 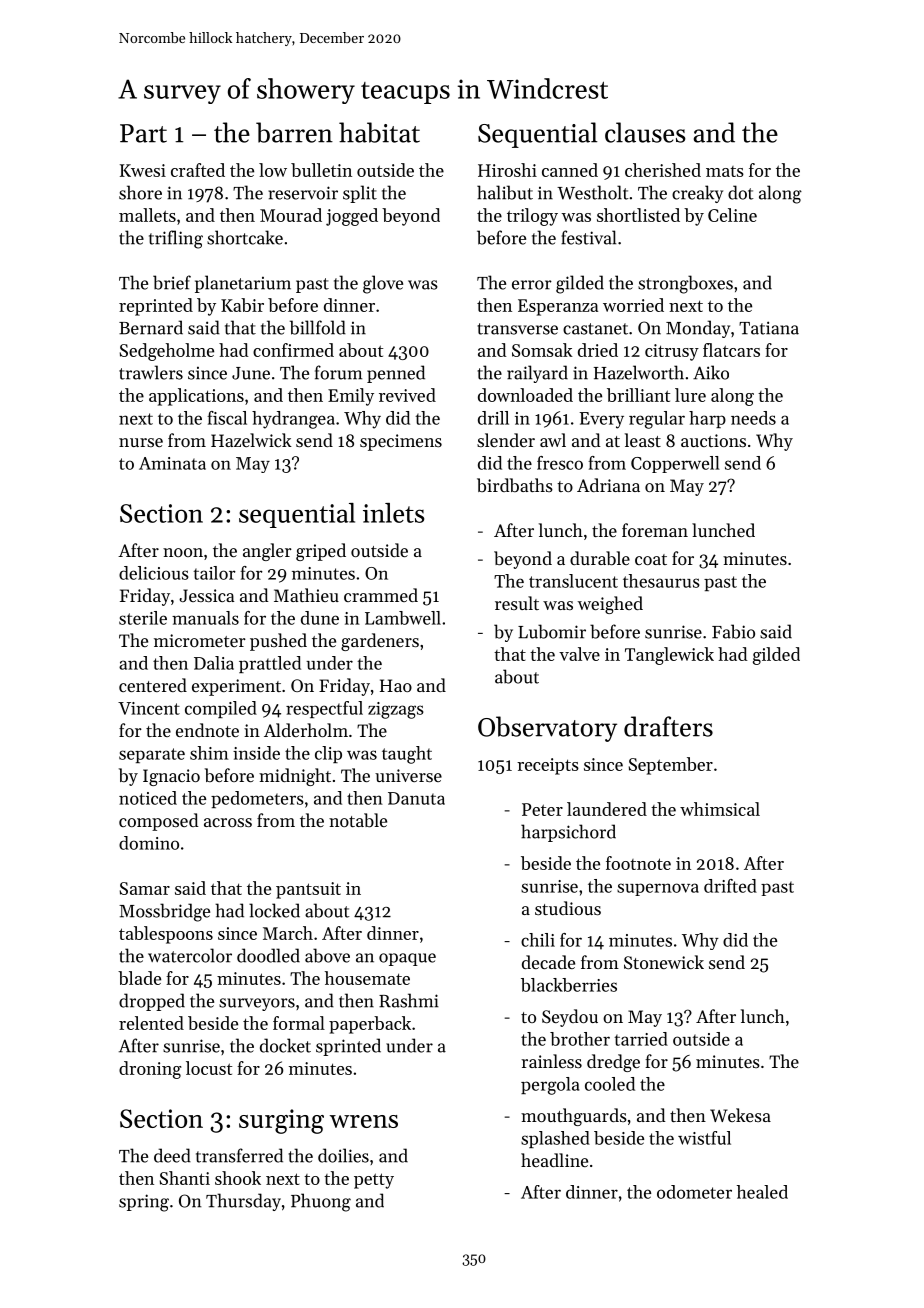 What do you see at coordinates (725, 171) in the screenshot?
I see `mats` at bounding box center [725, 171].
